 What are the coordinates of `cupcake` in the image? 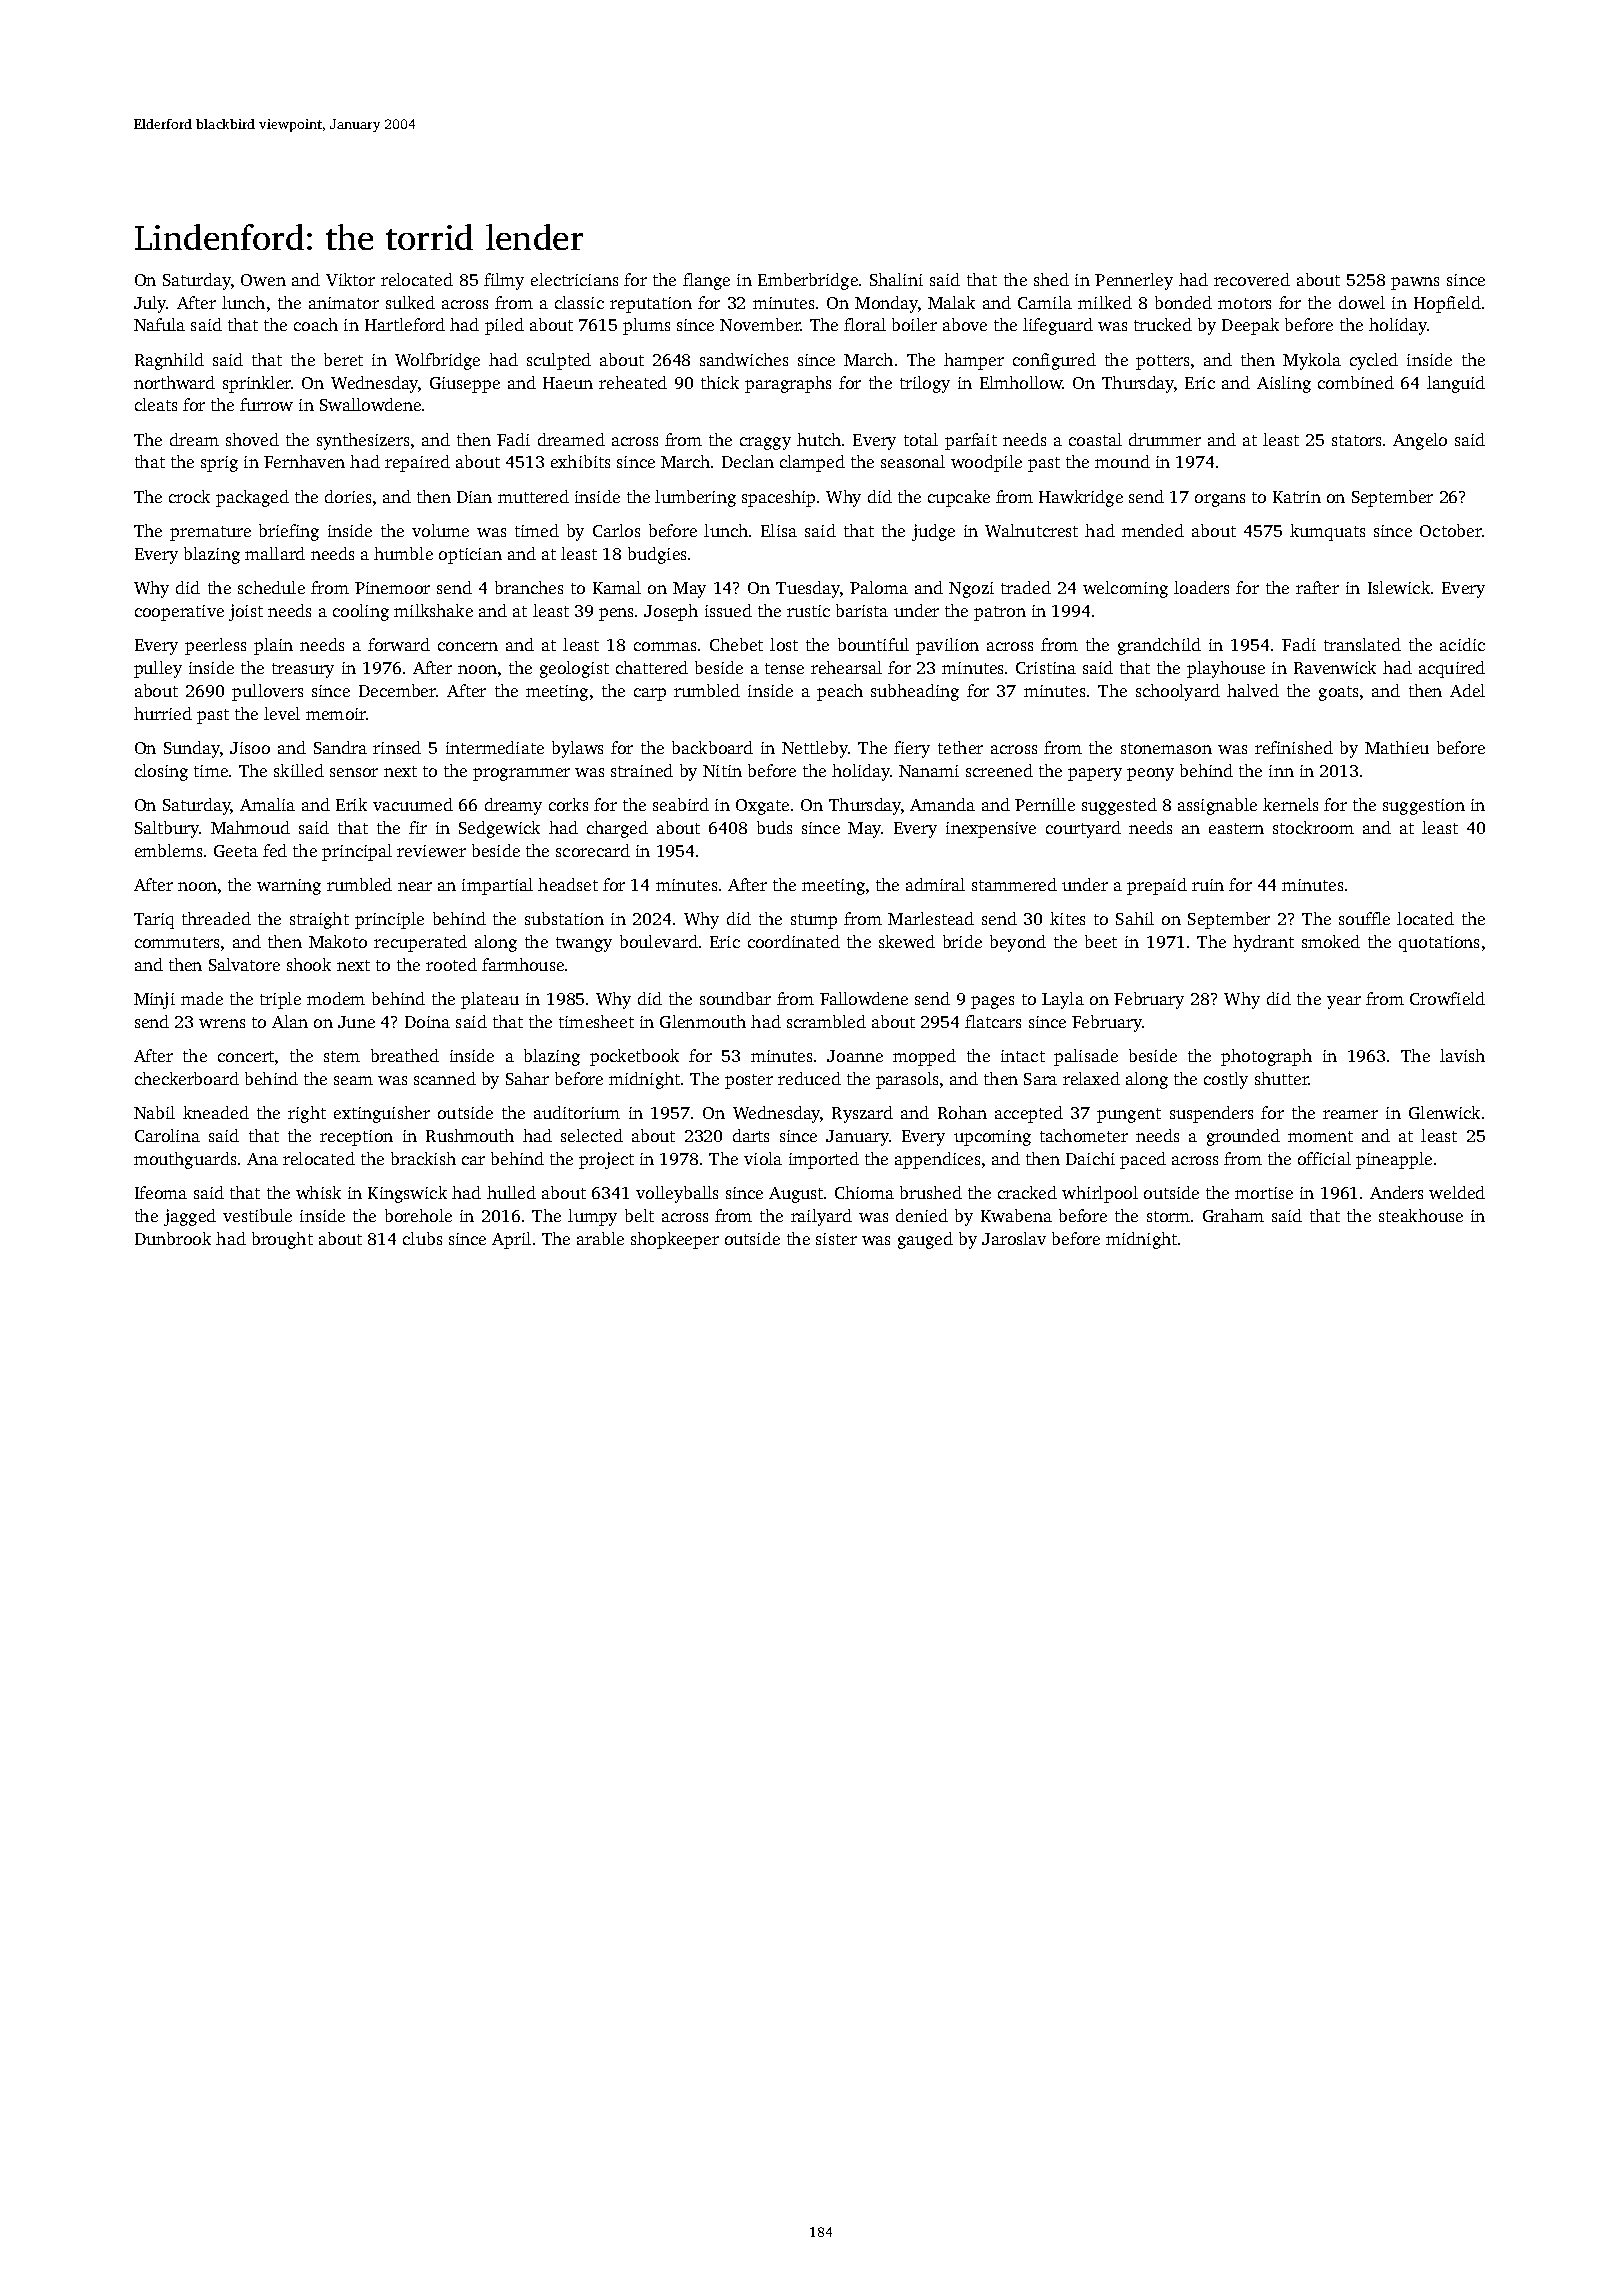 It's located at (959, 498).
